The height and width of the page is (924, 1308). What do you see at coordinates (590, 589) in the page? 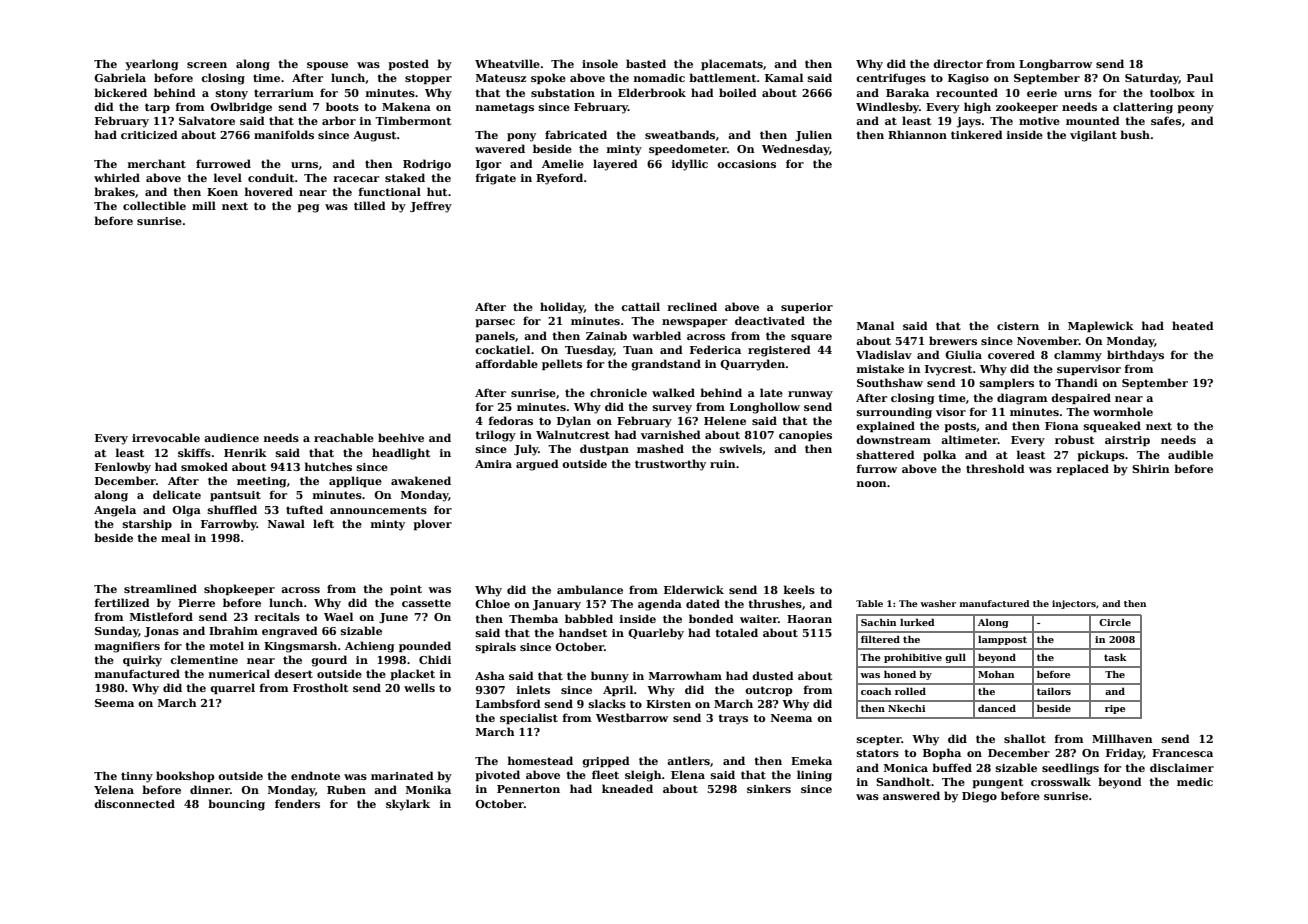
I see `ambulance` at bounding box center [590, 589].
